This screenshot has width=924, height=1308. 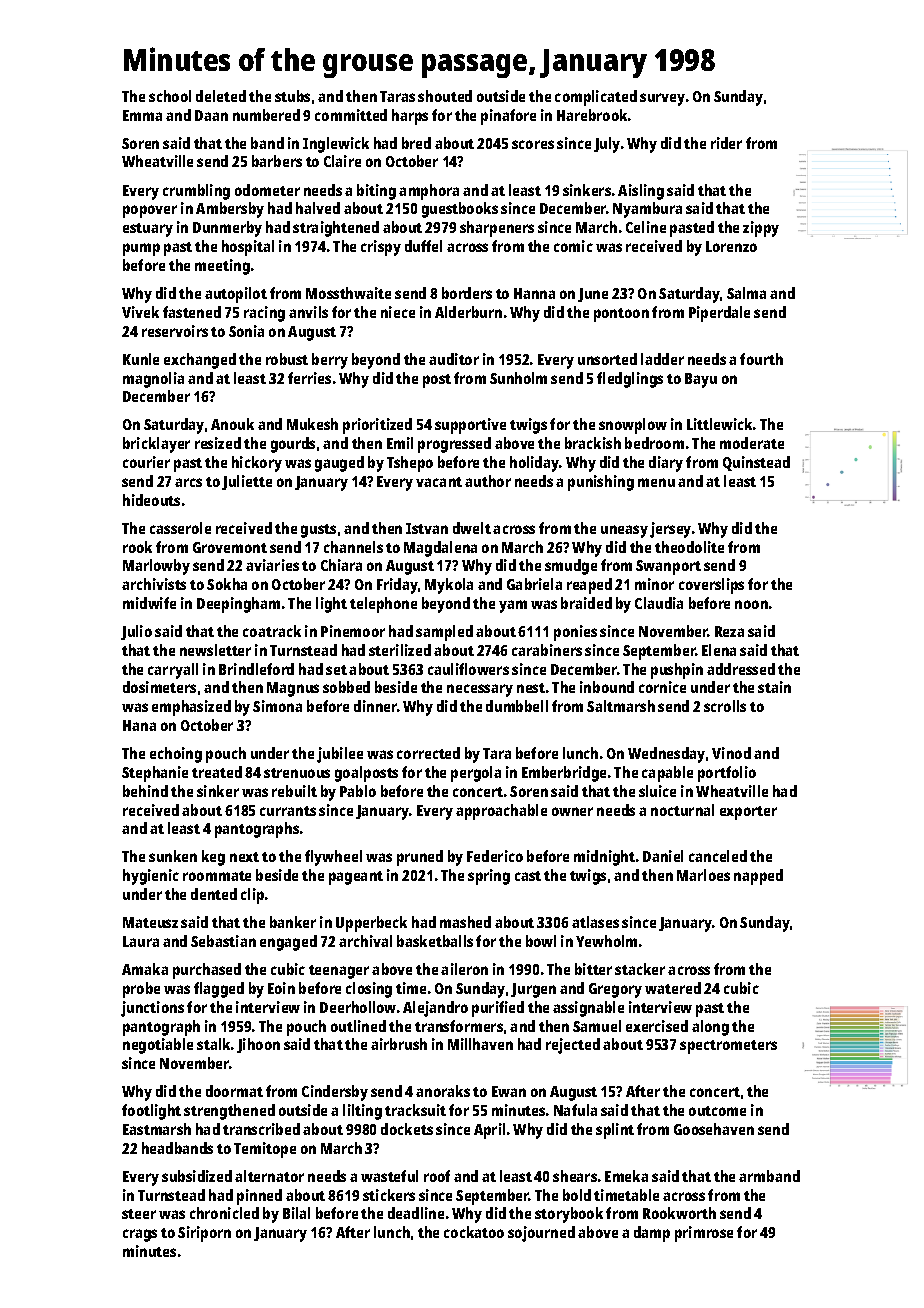 I want to click on Juliette, so click(x=247, y=482).
